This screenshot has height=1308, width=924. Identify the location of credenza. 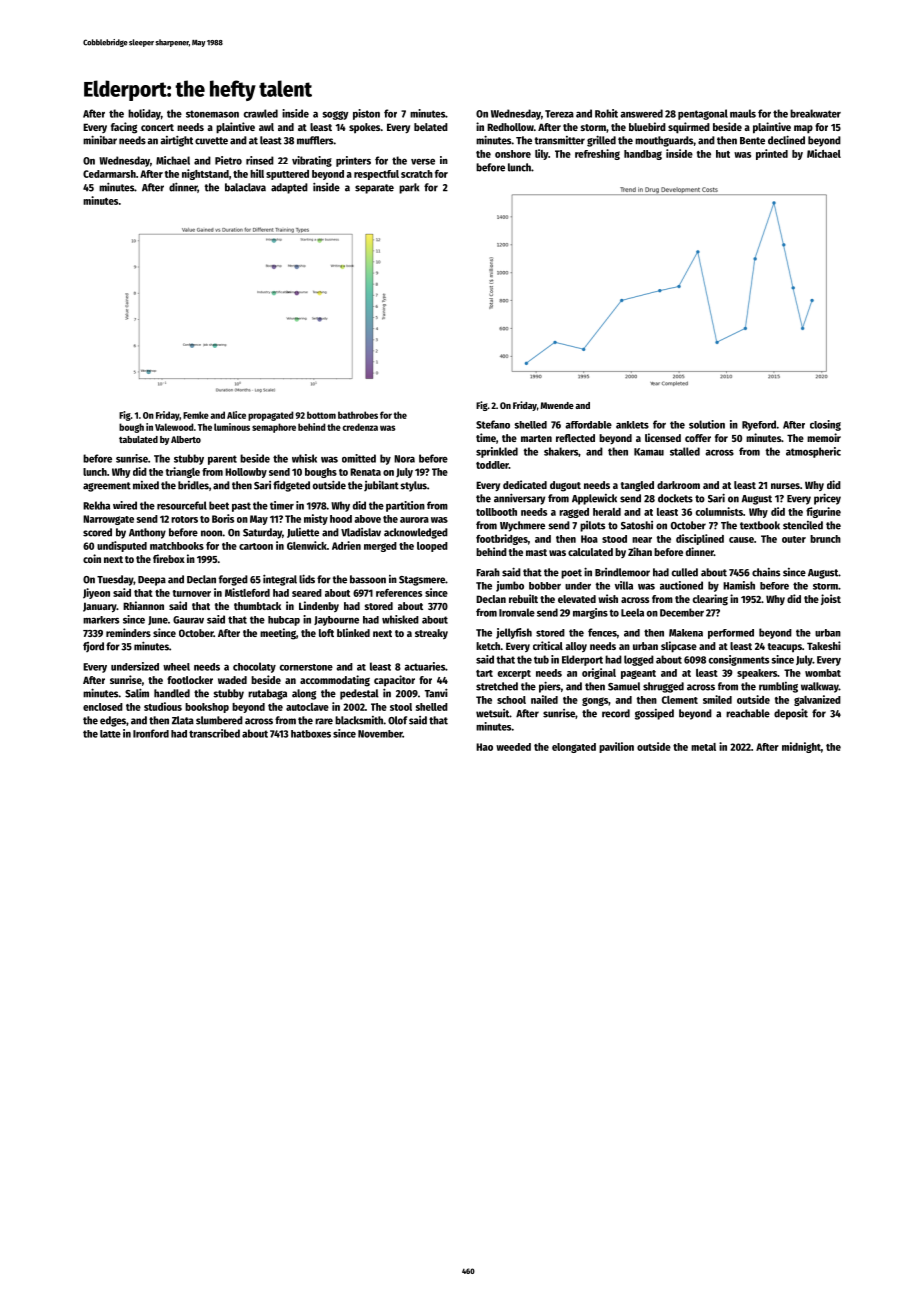
(360, 427).
